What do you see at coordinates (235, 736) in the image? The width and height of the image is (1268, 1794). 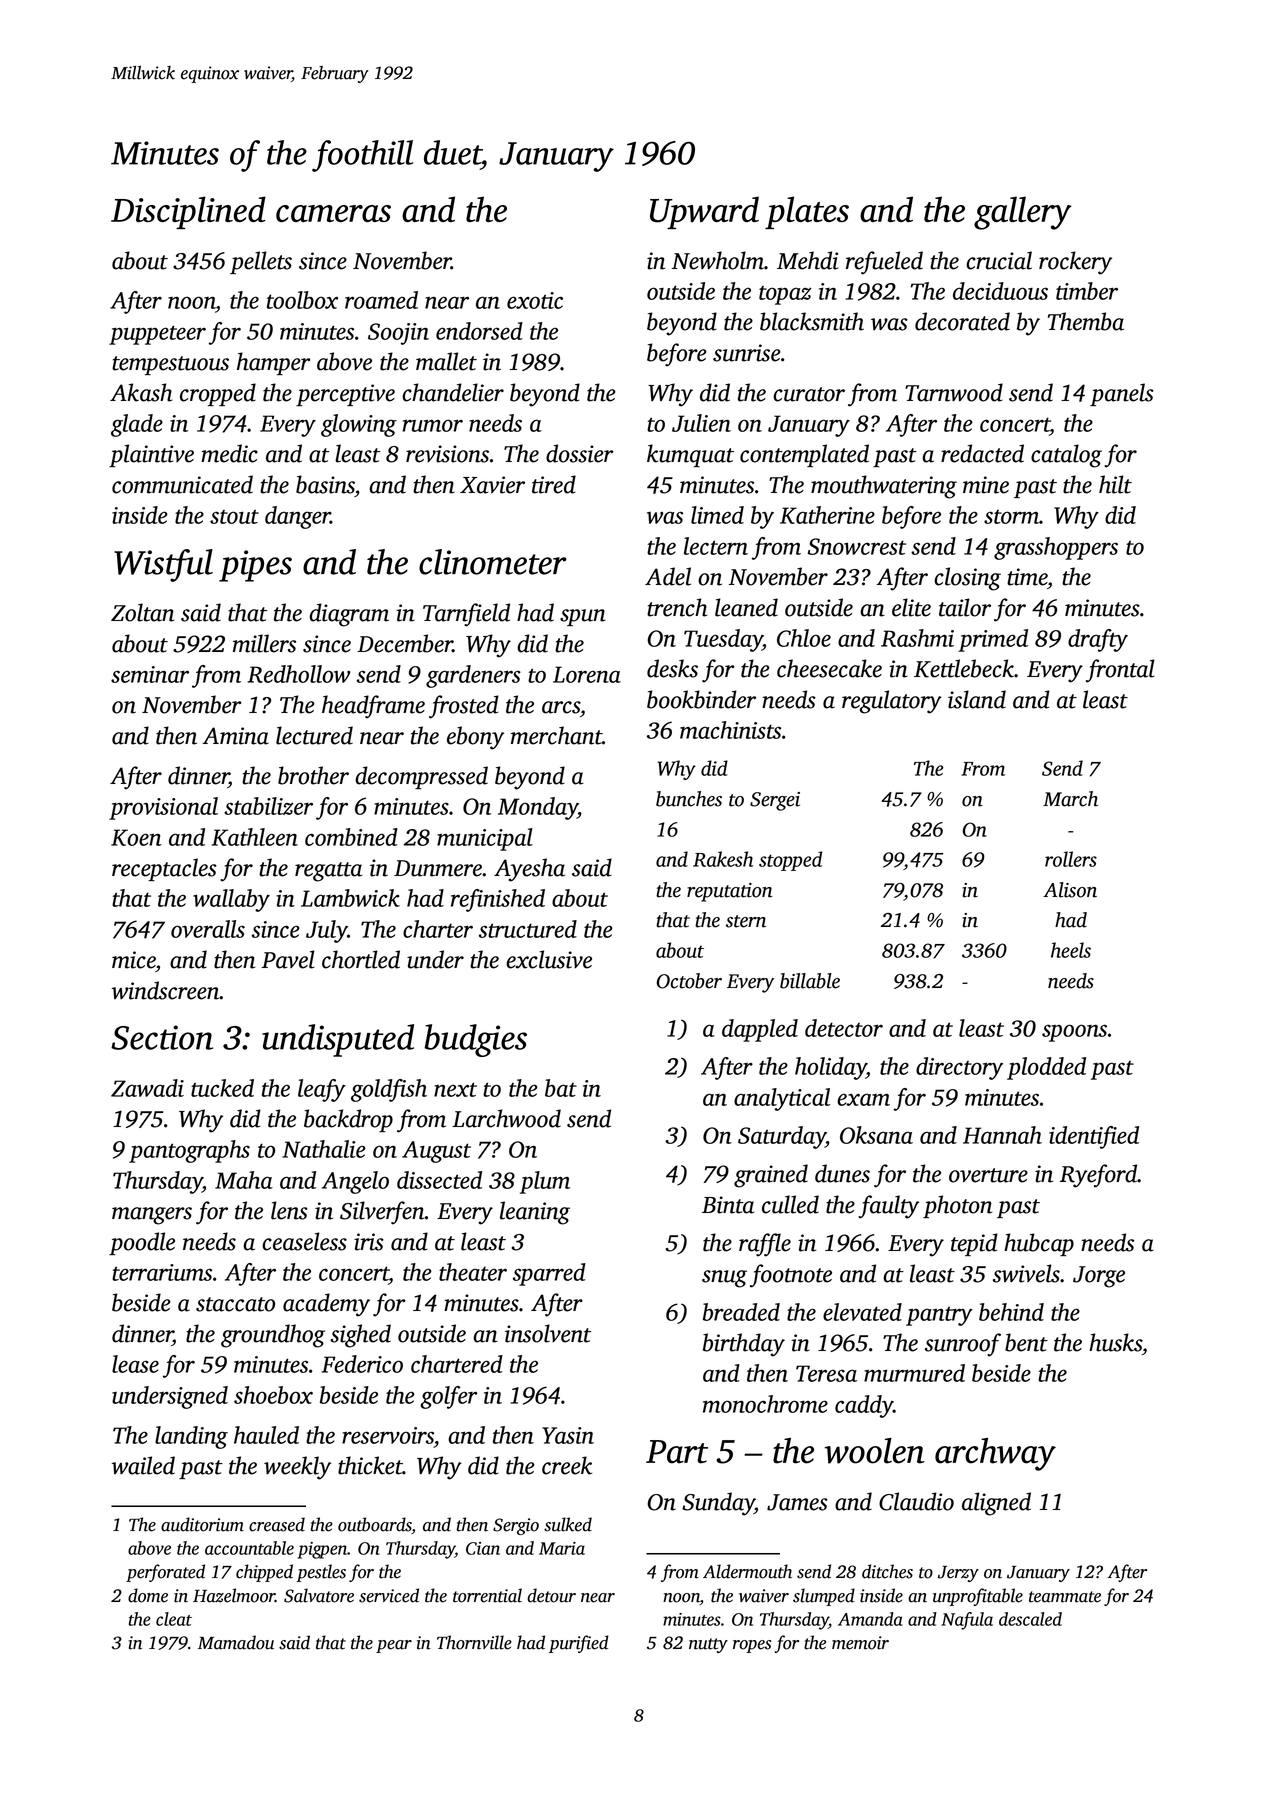 I see `Amina` at bounding box center [235, 736].
